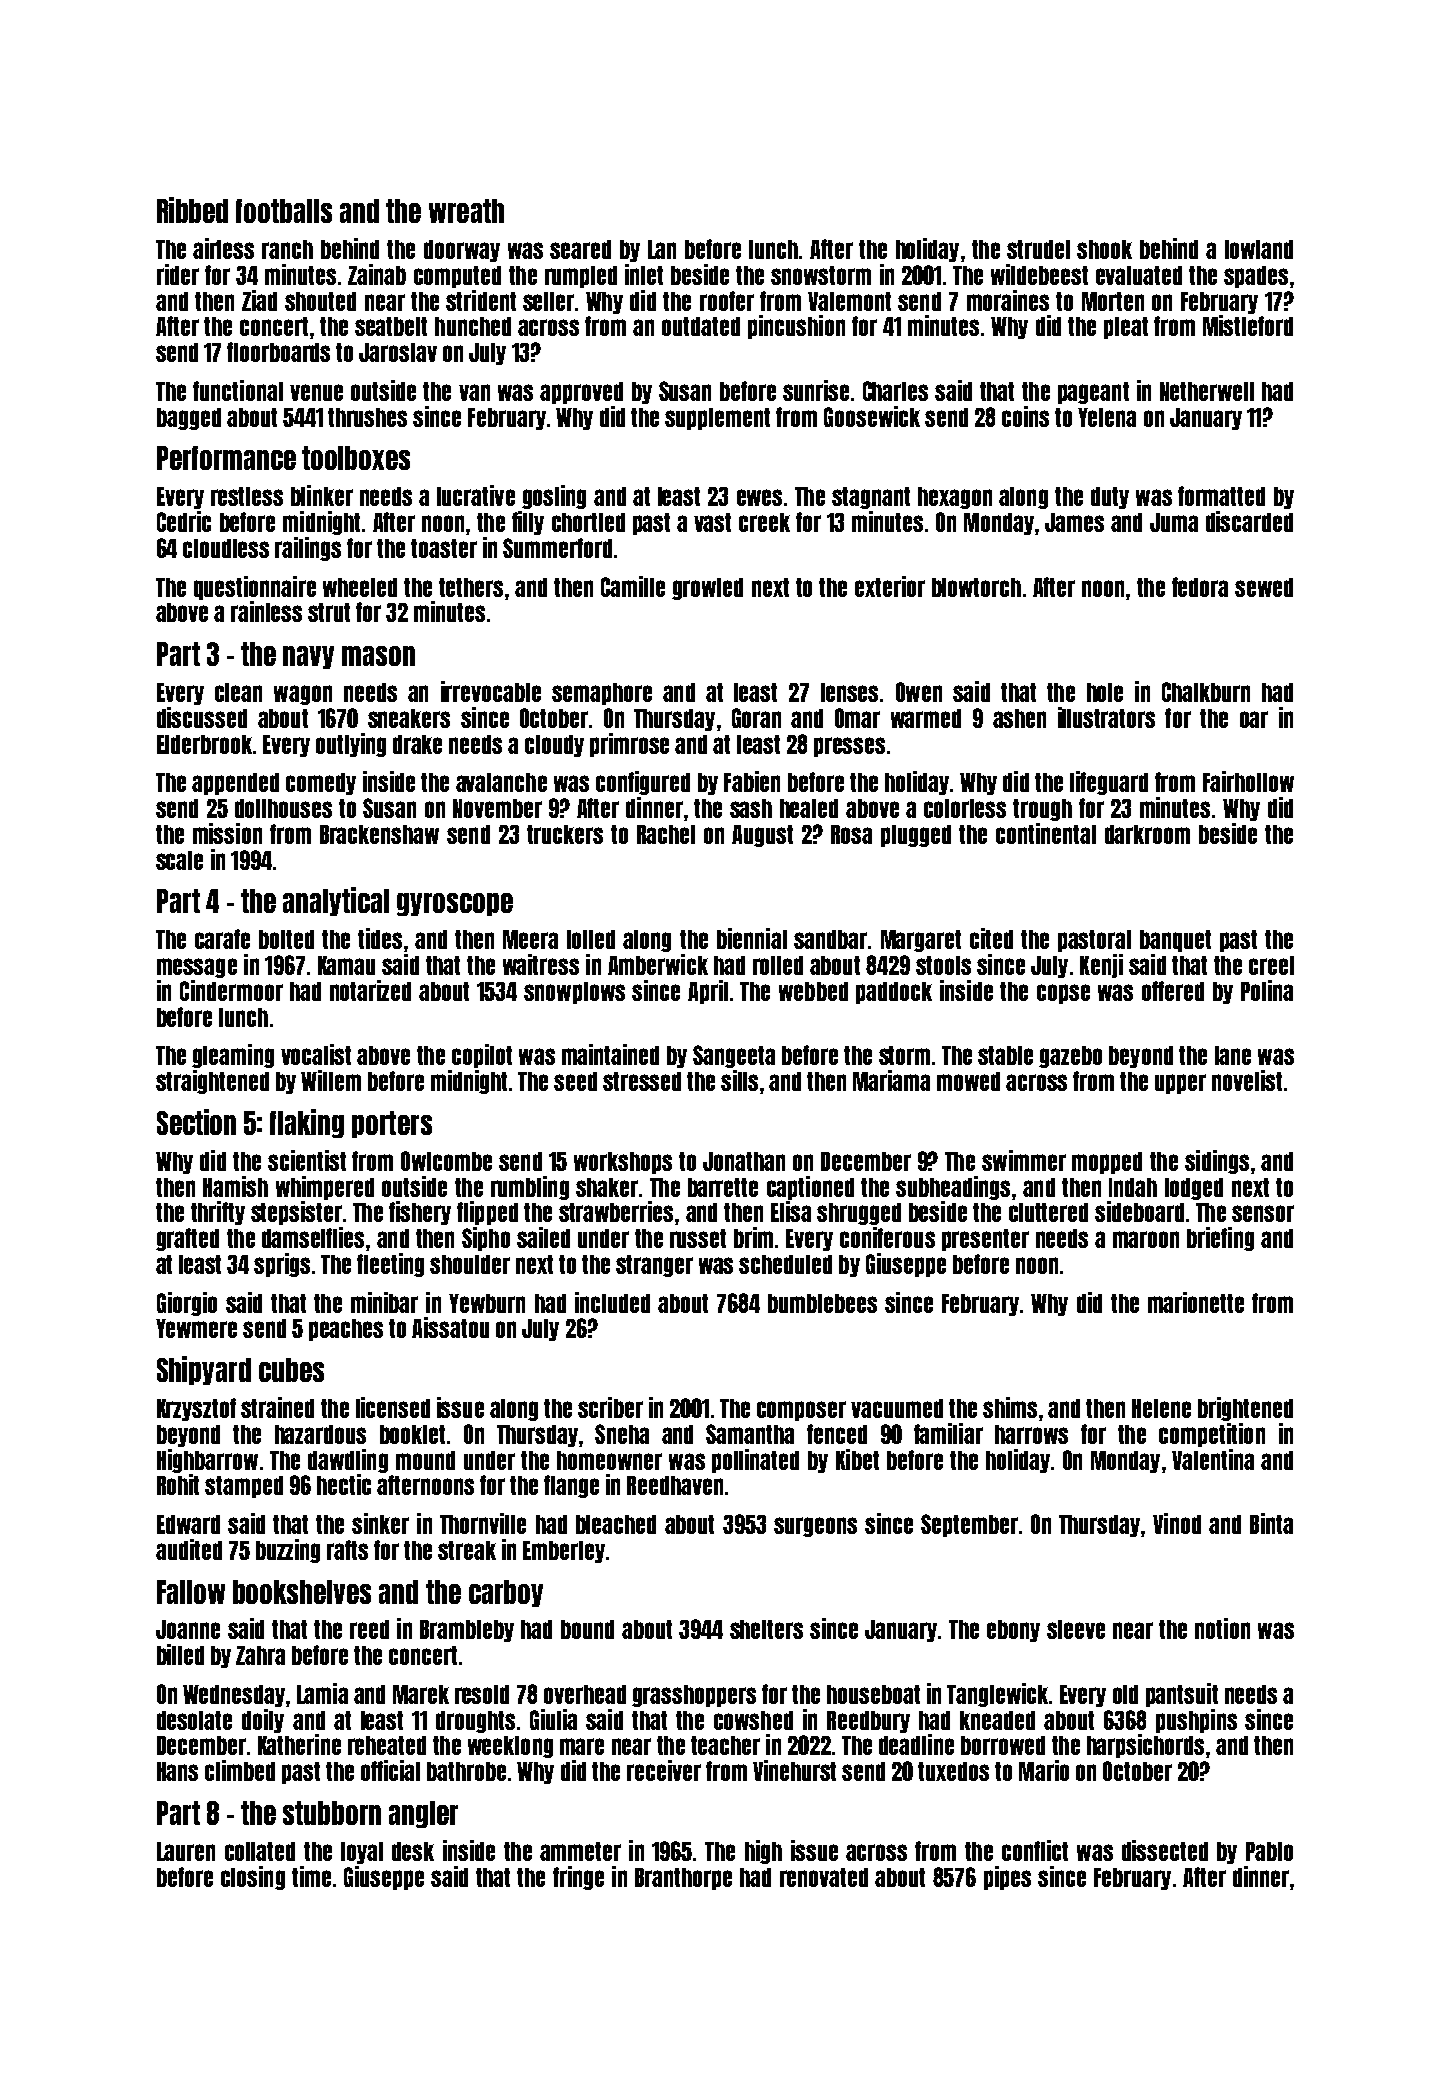 The image size is (1450, 2100). I want to click on computed, so click(457, 277).
